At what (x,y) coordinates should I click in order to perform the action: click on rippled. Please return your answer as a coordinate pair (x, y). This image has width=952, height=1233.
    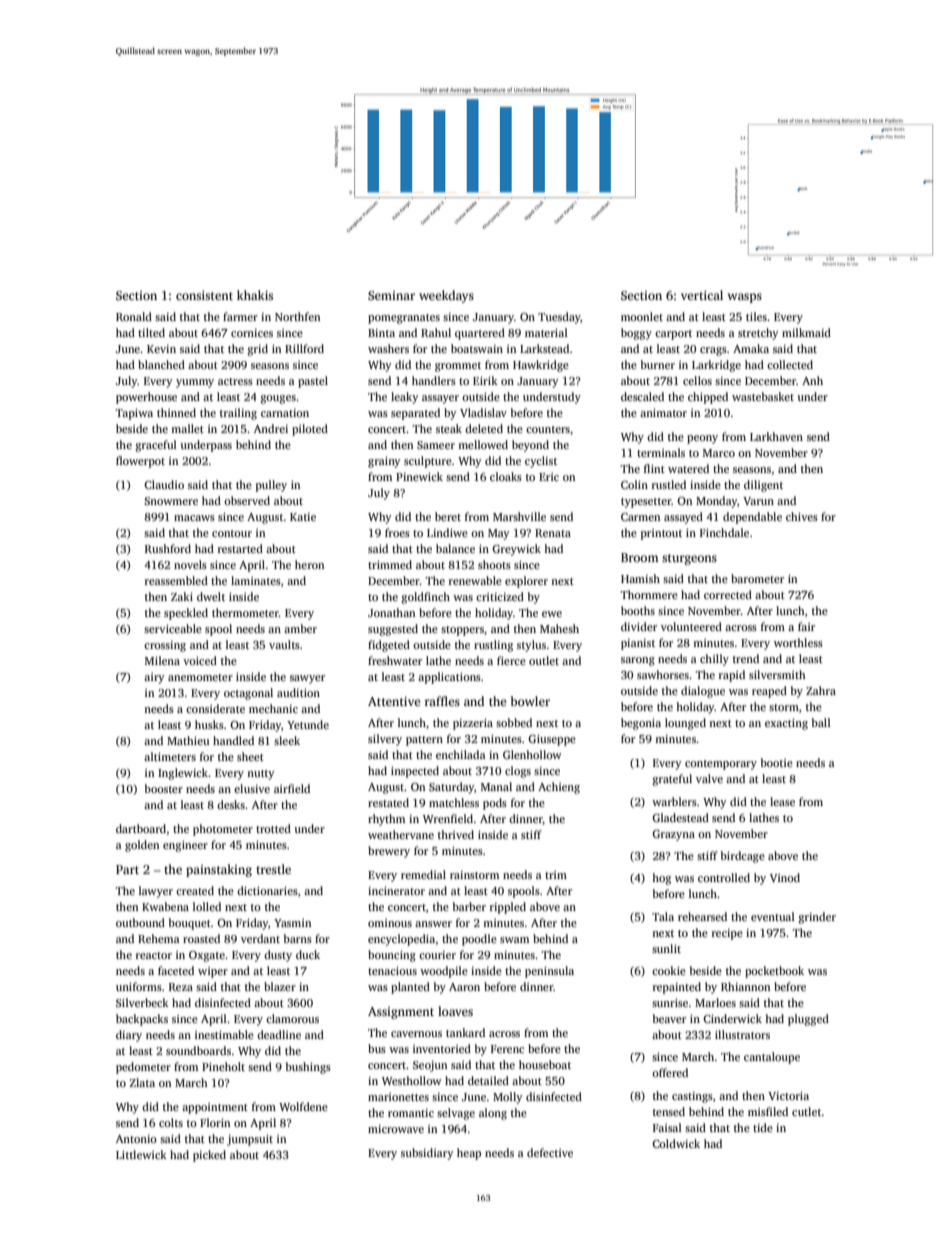
    Looking at the image, I should click on (508, 908).
